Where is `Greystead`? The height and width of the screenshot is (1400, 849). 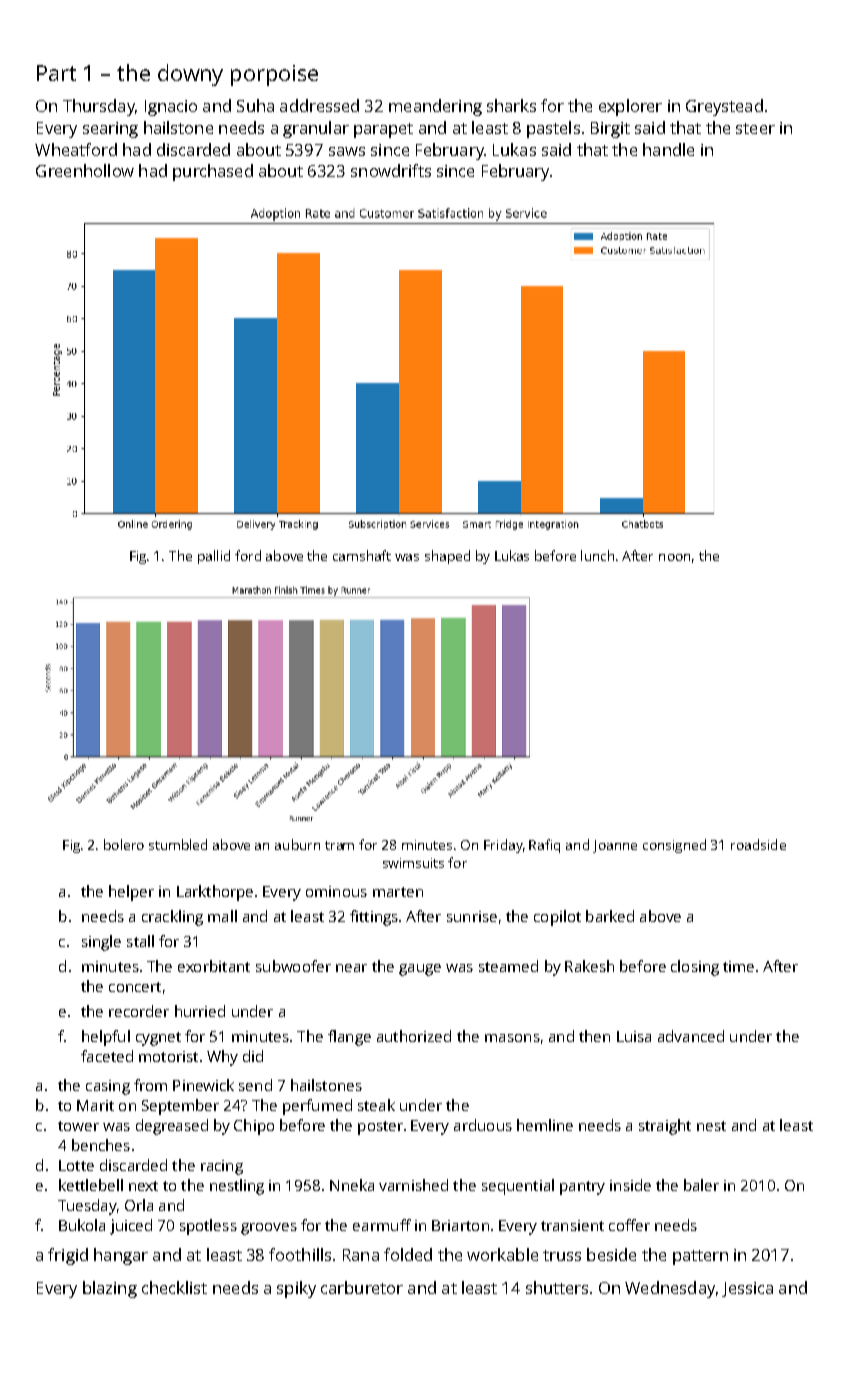
Greystead is located at coordinates (724, 107).
